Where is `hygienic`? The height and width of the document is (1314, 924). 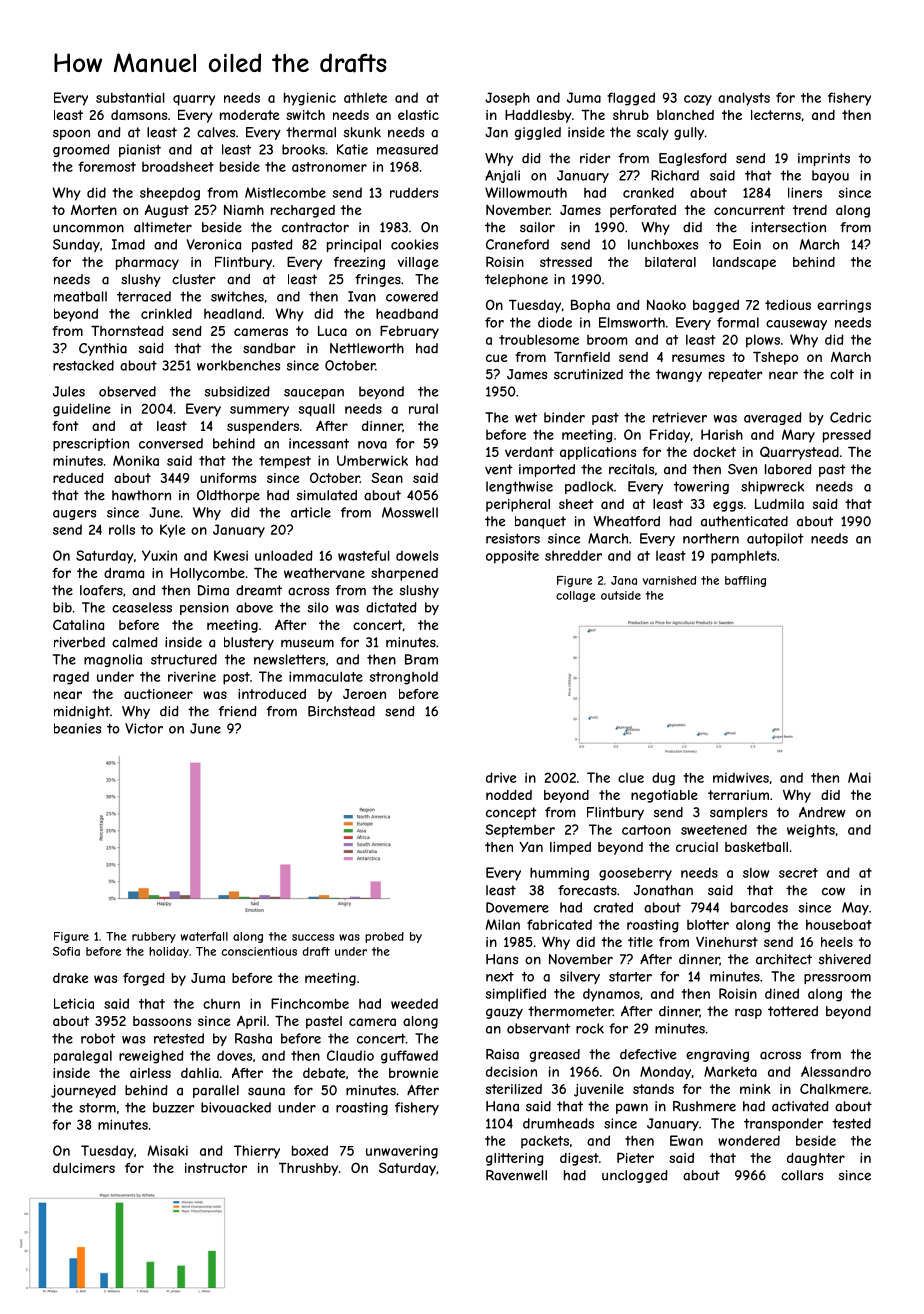
hygienic is located at coordinates (310, 99).
